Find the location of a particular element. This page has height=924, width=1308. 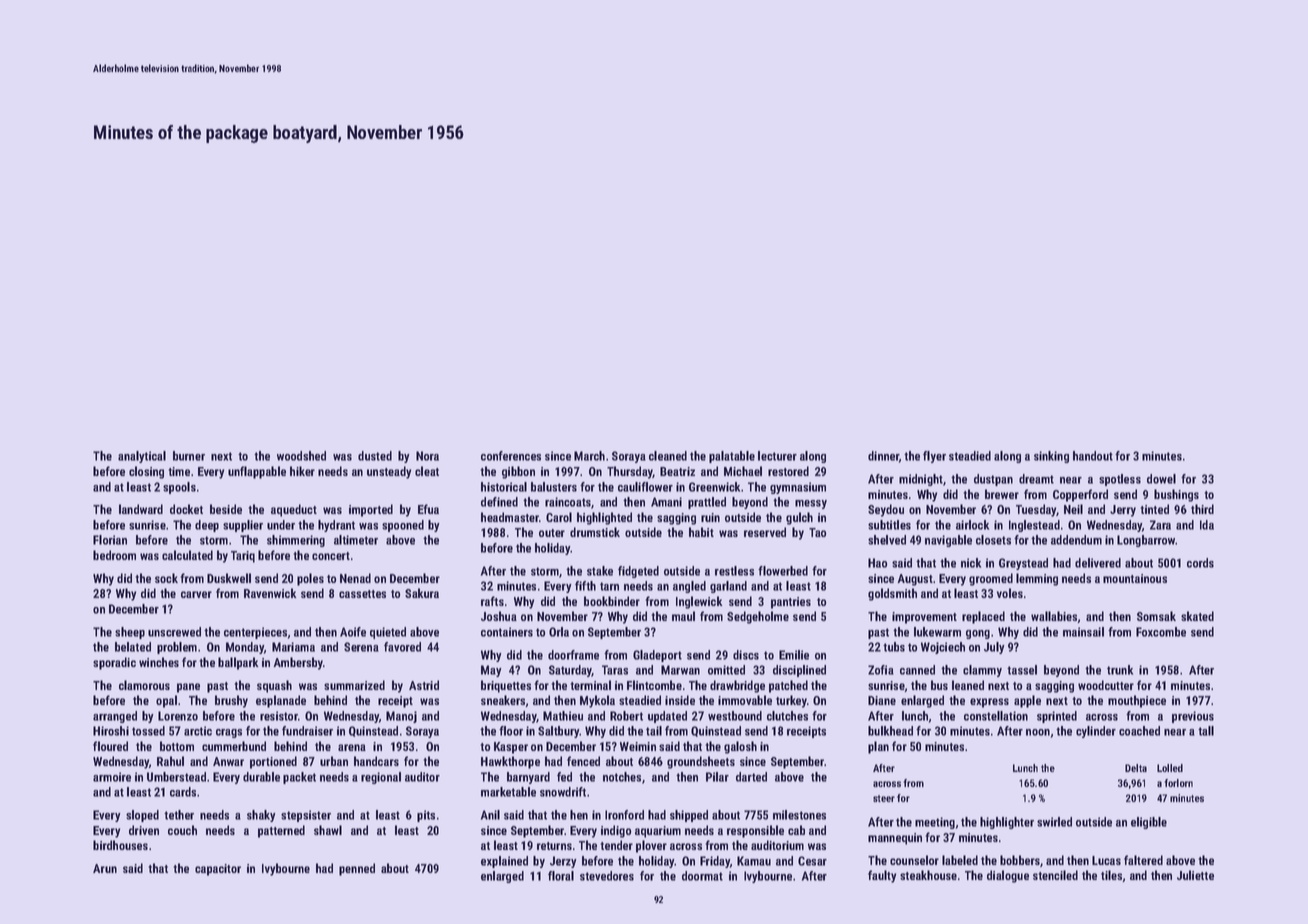

spools is located at coordinates (179, 488).
